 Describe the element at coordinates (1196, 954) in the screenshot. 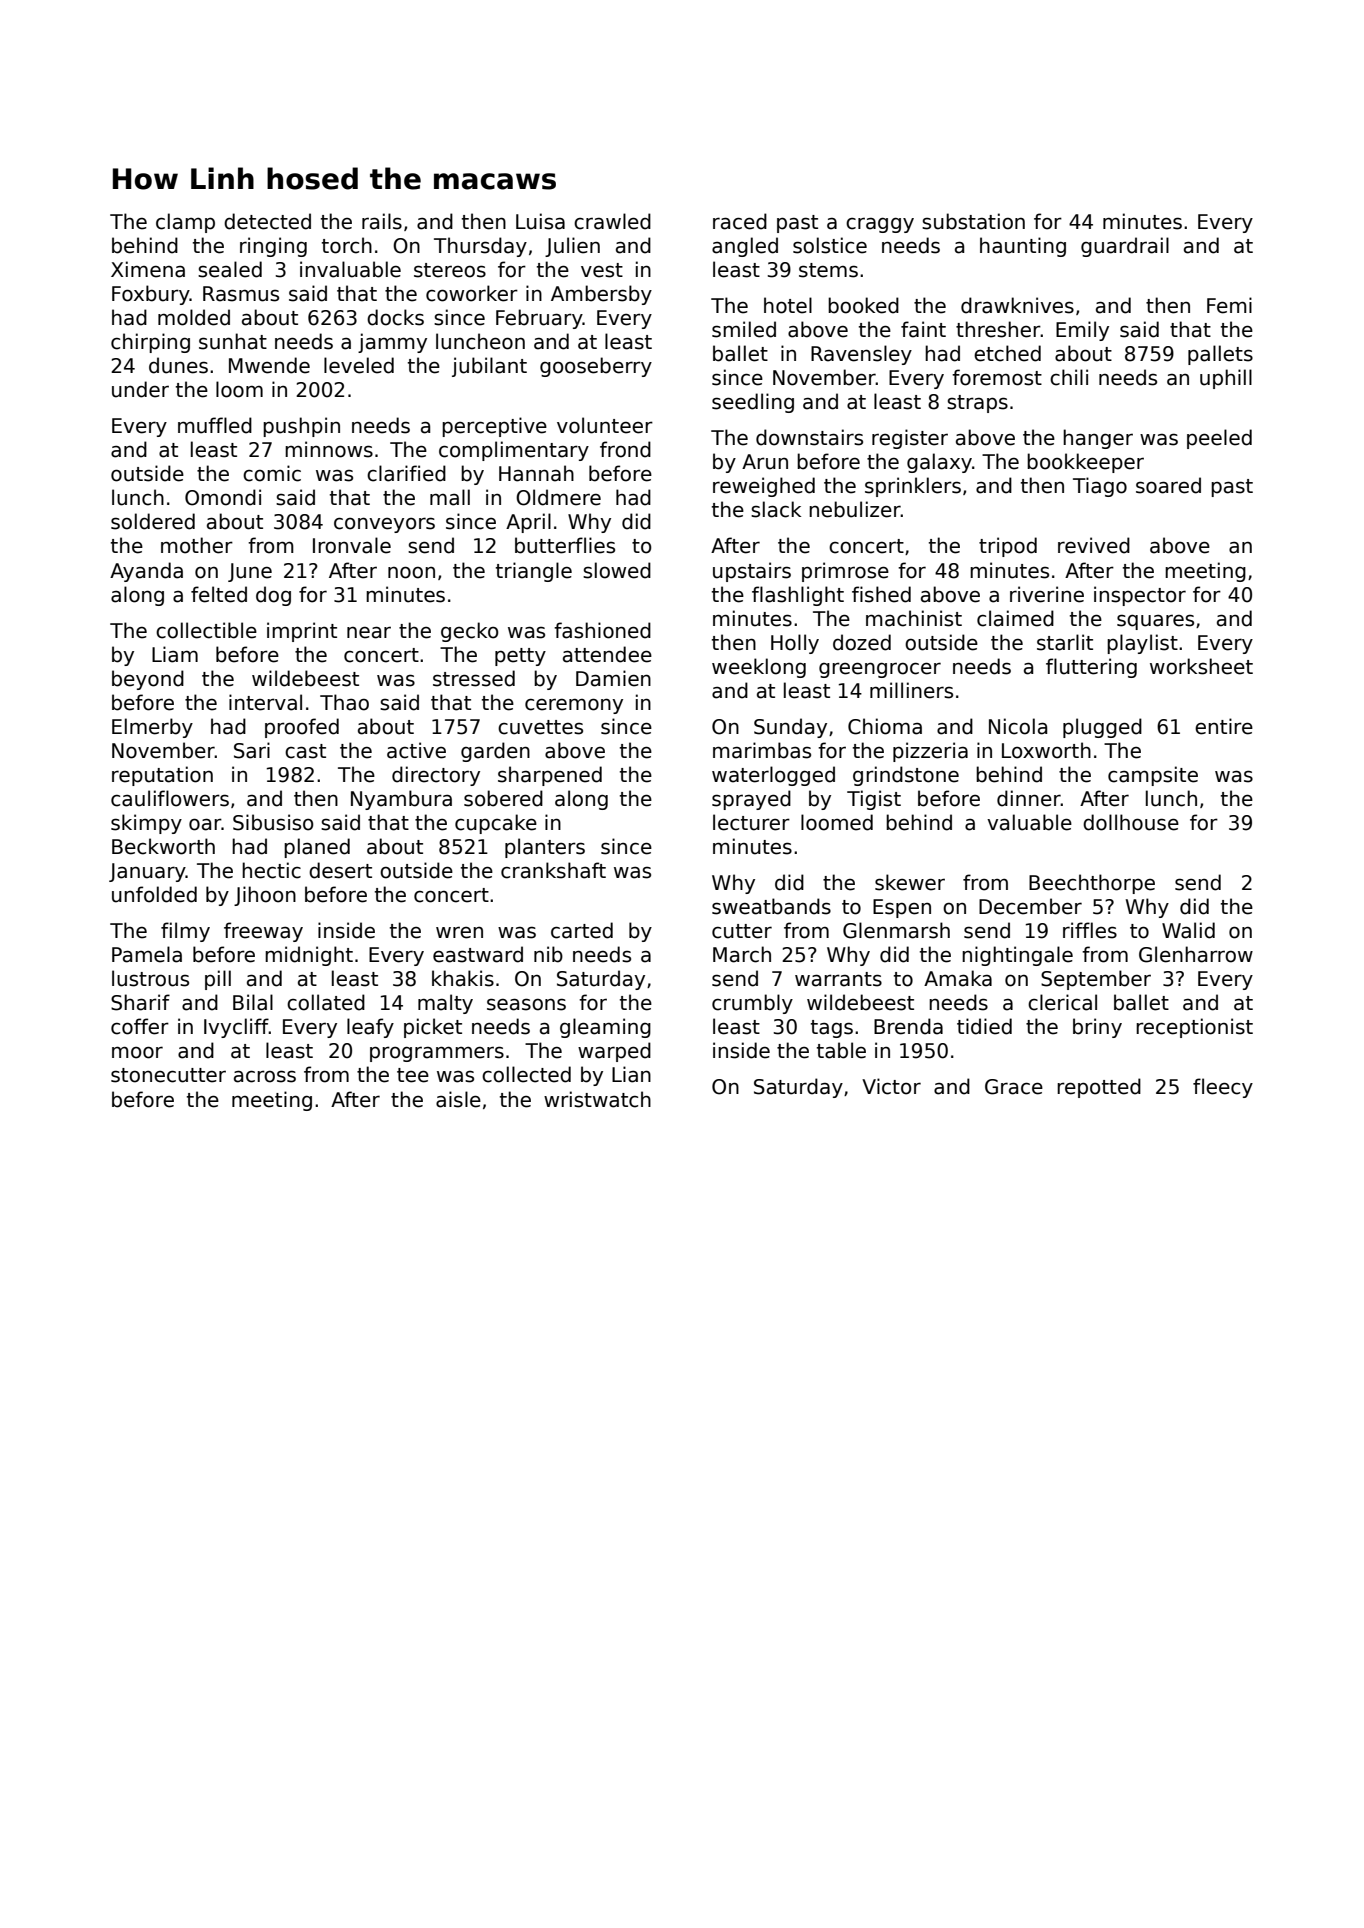

I see `Glenharrow` at that location.
